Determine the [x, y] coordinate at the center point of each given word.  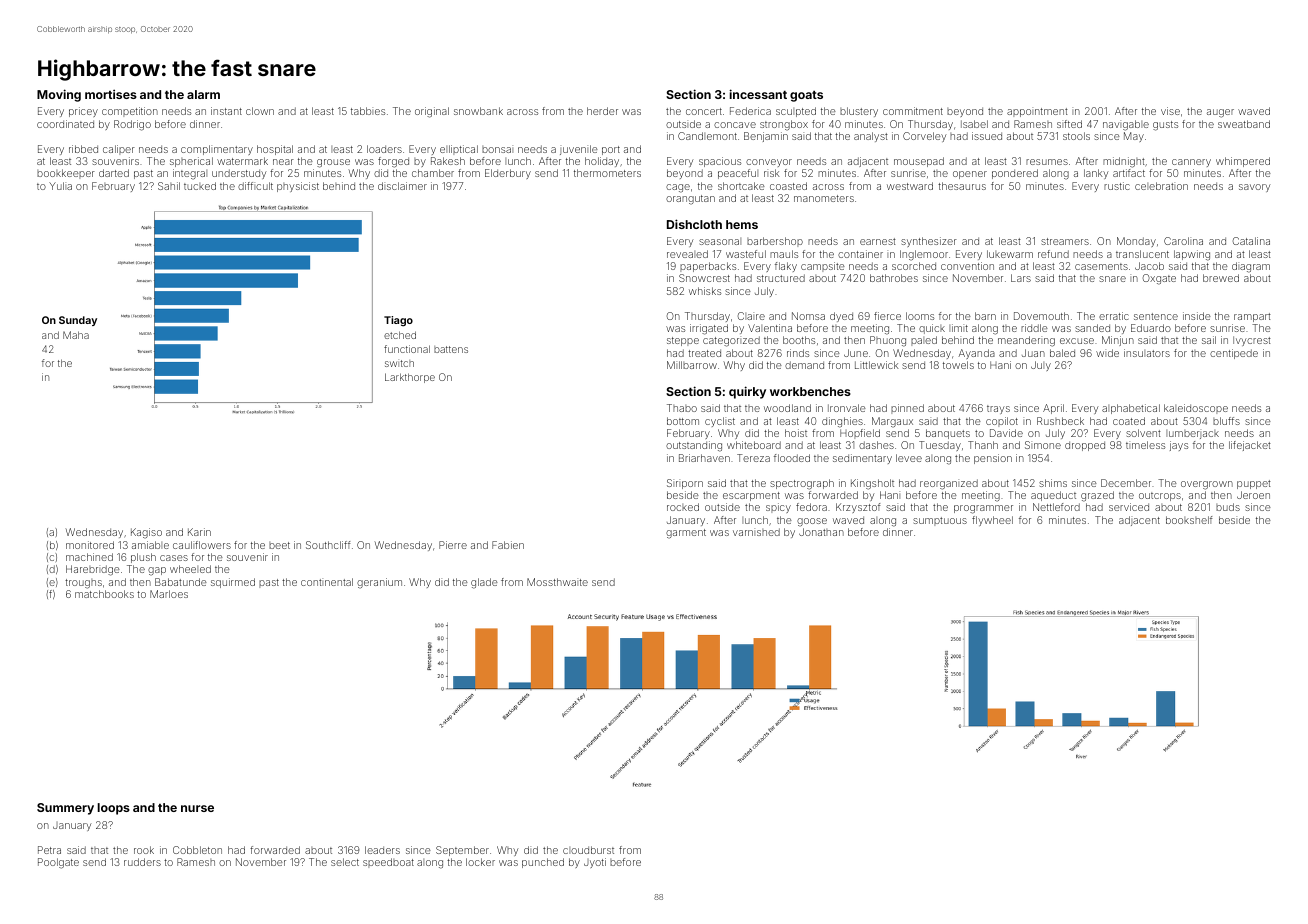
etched [400, 335]
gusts [1165, 126]
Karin [199, 532]
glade [484, 583]
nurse [197, 808]
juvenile [579, 150]
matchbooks [104, 594]
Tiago [398, 321]
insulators [1147, 353]
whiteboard [754, 445]
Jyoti [595, 863]
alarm [203, 94]
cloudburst [588, 850]
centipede [1234, 354]
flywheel [992, 521]
